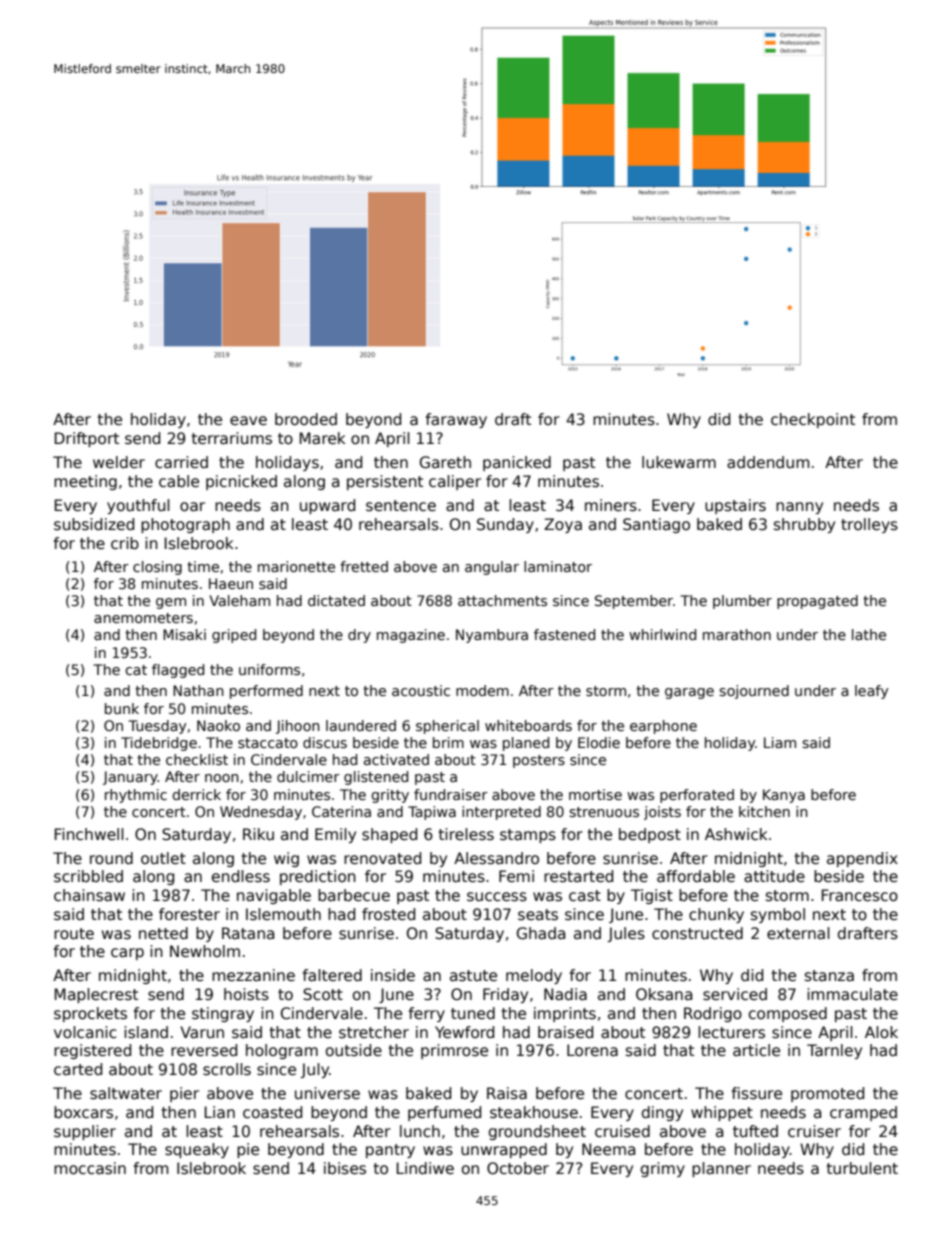  I want to click on cruiser, so click(814, 1131).
